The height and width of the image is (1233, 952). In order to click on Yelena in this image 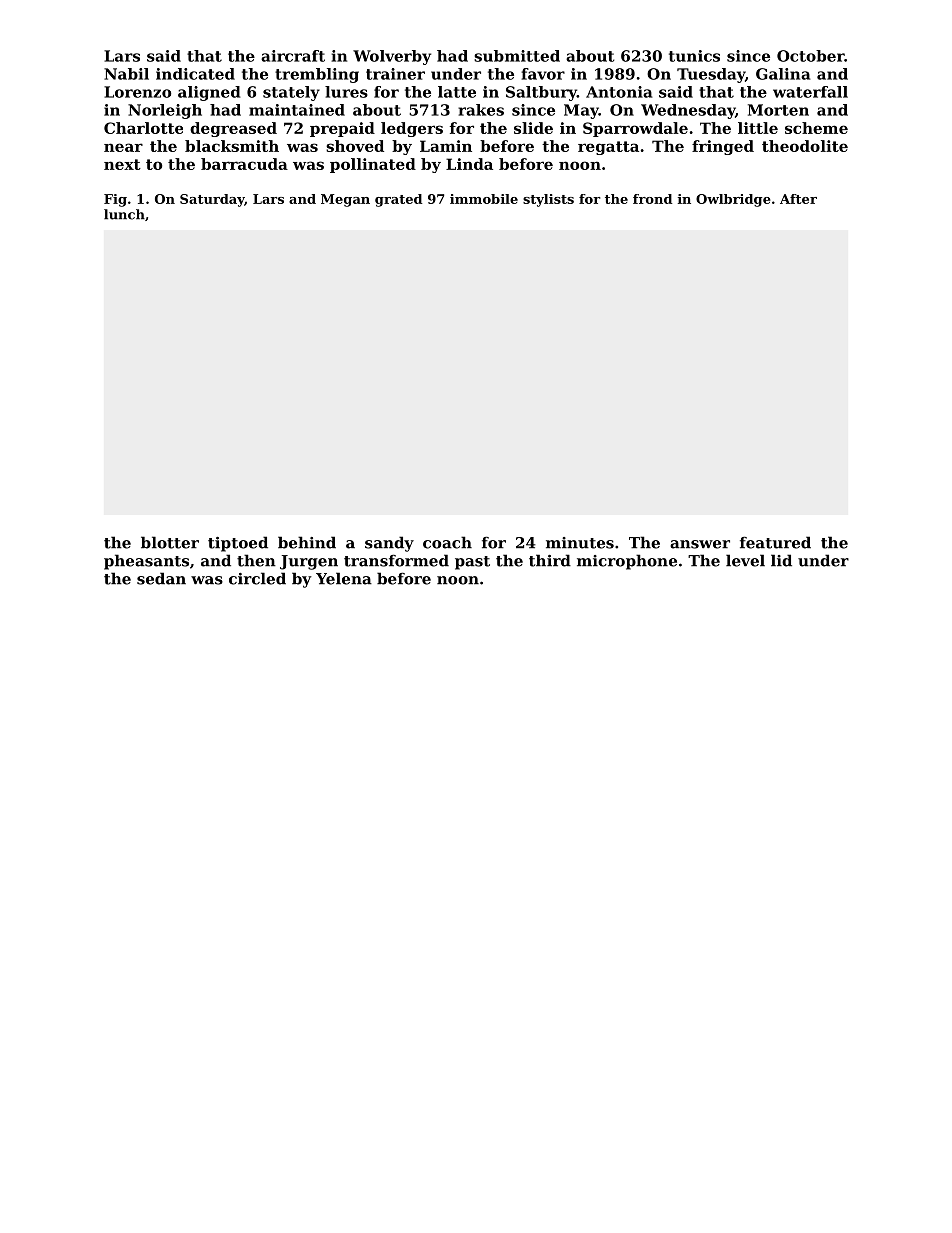, I will do `click(344, 578)`.
